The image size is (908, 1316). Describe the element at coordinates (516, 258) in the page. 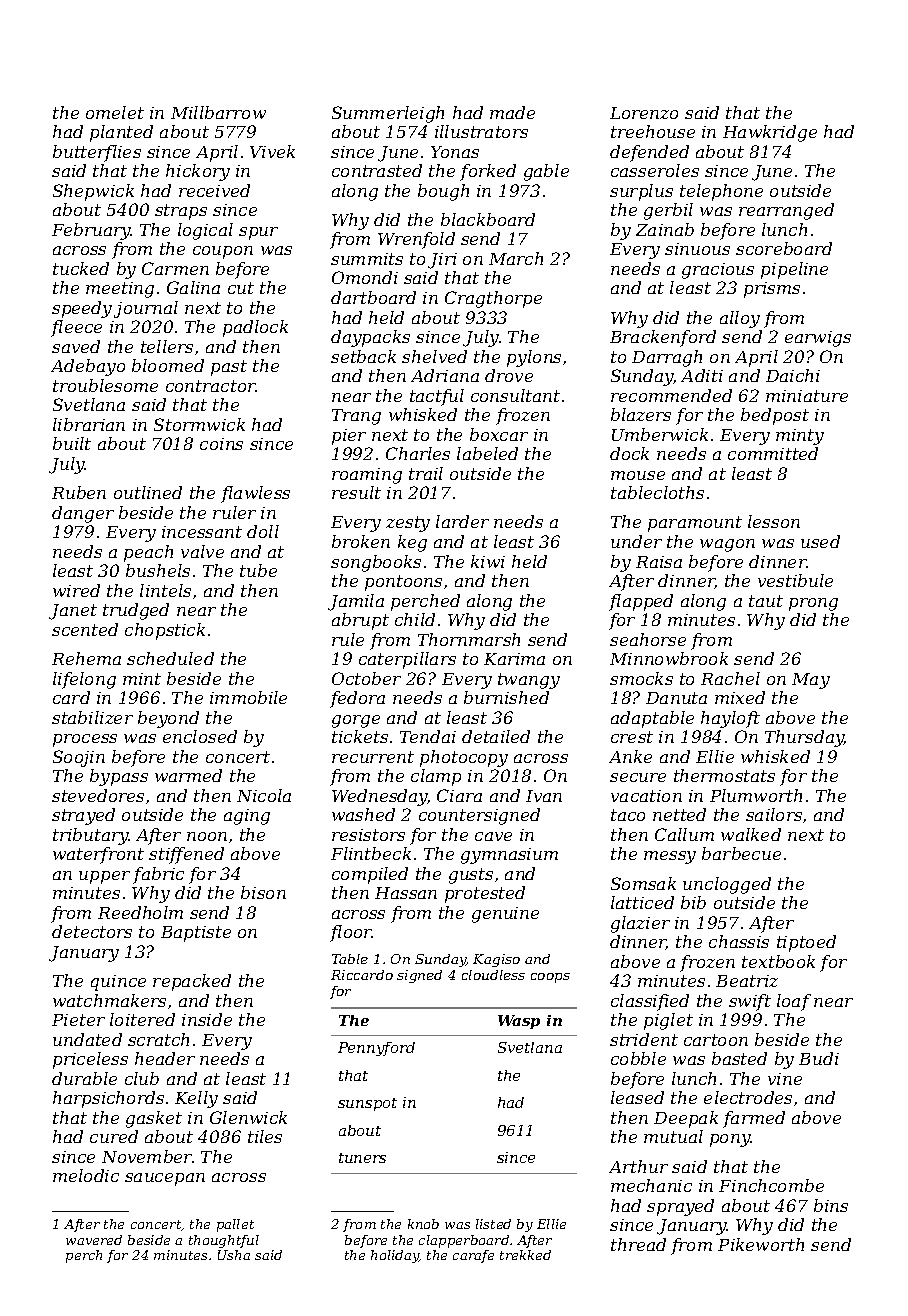

I see `March` at that location.
